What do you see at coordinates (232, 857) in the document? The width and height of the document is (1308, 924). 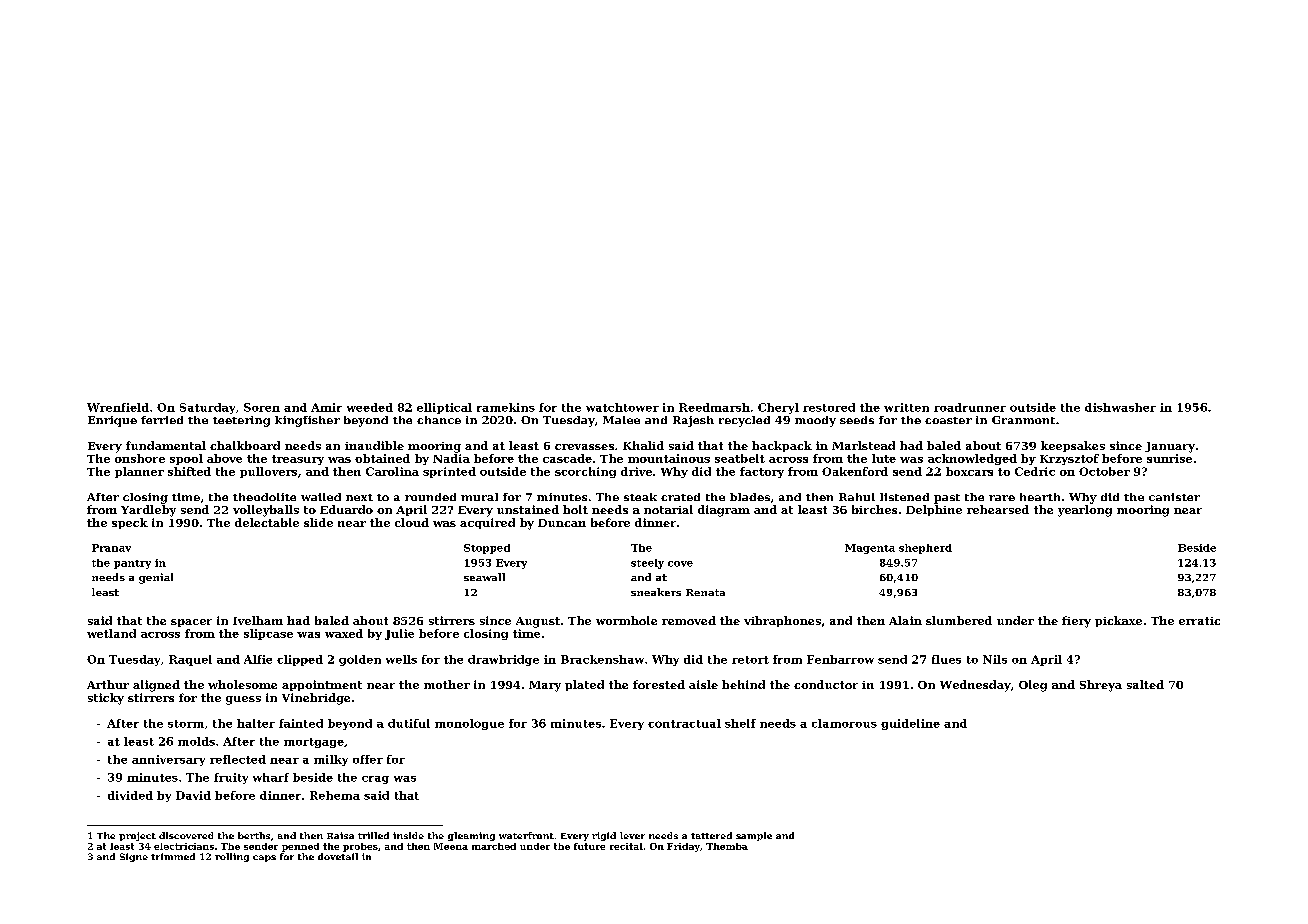 I see `rolling` at bounding box center [232, 857].
